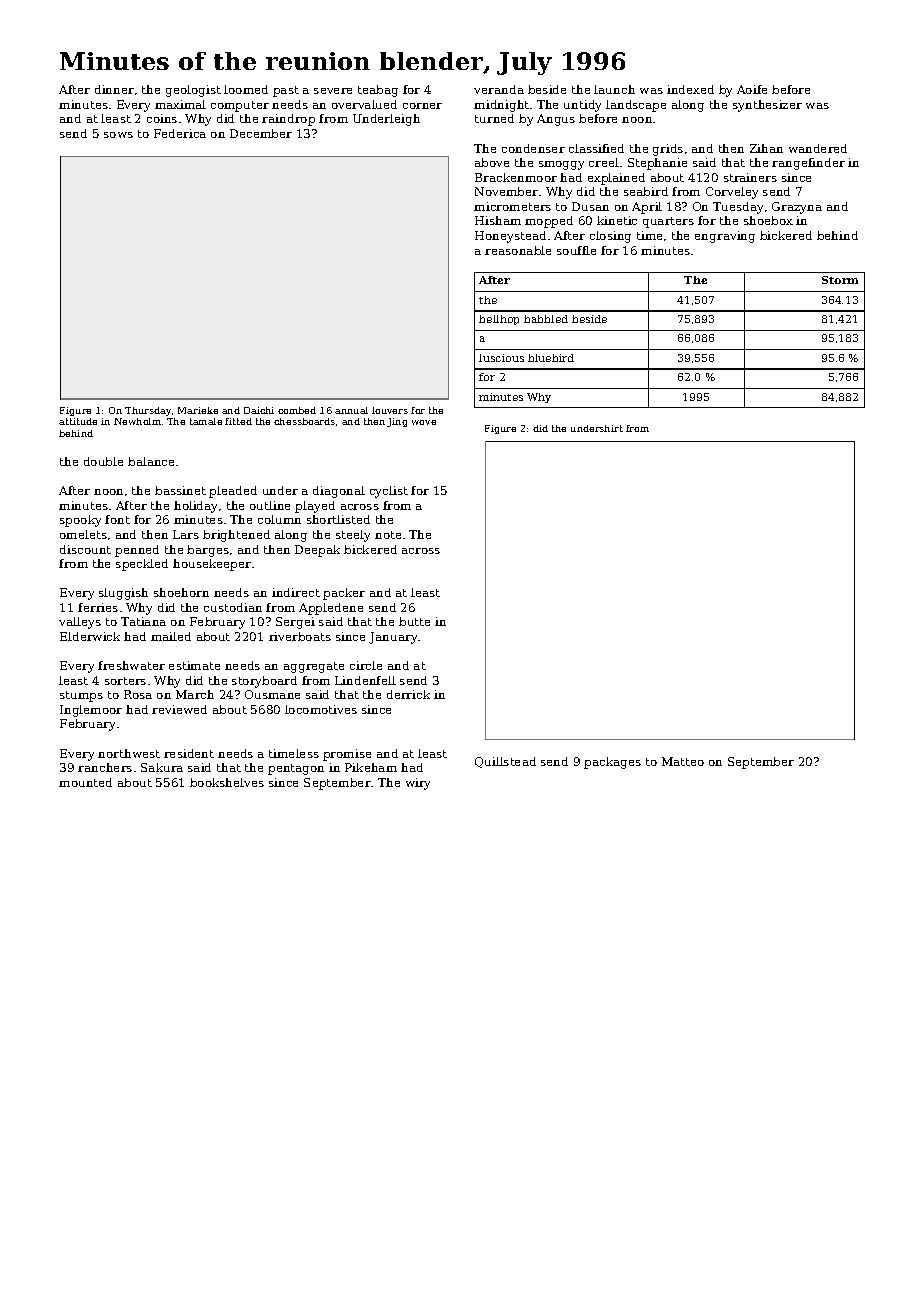  I want to click on bluebird, so click(551, 358).
